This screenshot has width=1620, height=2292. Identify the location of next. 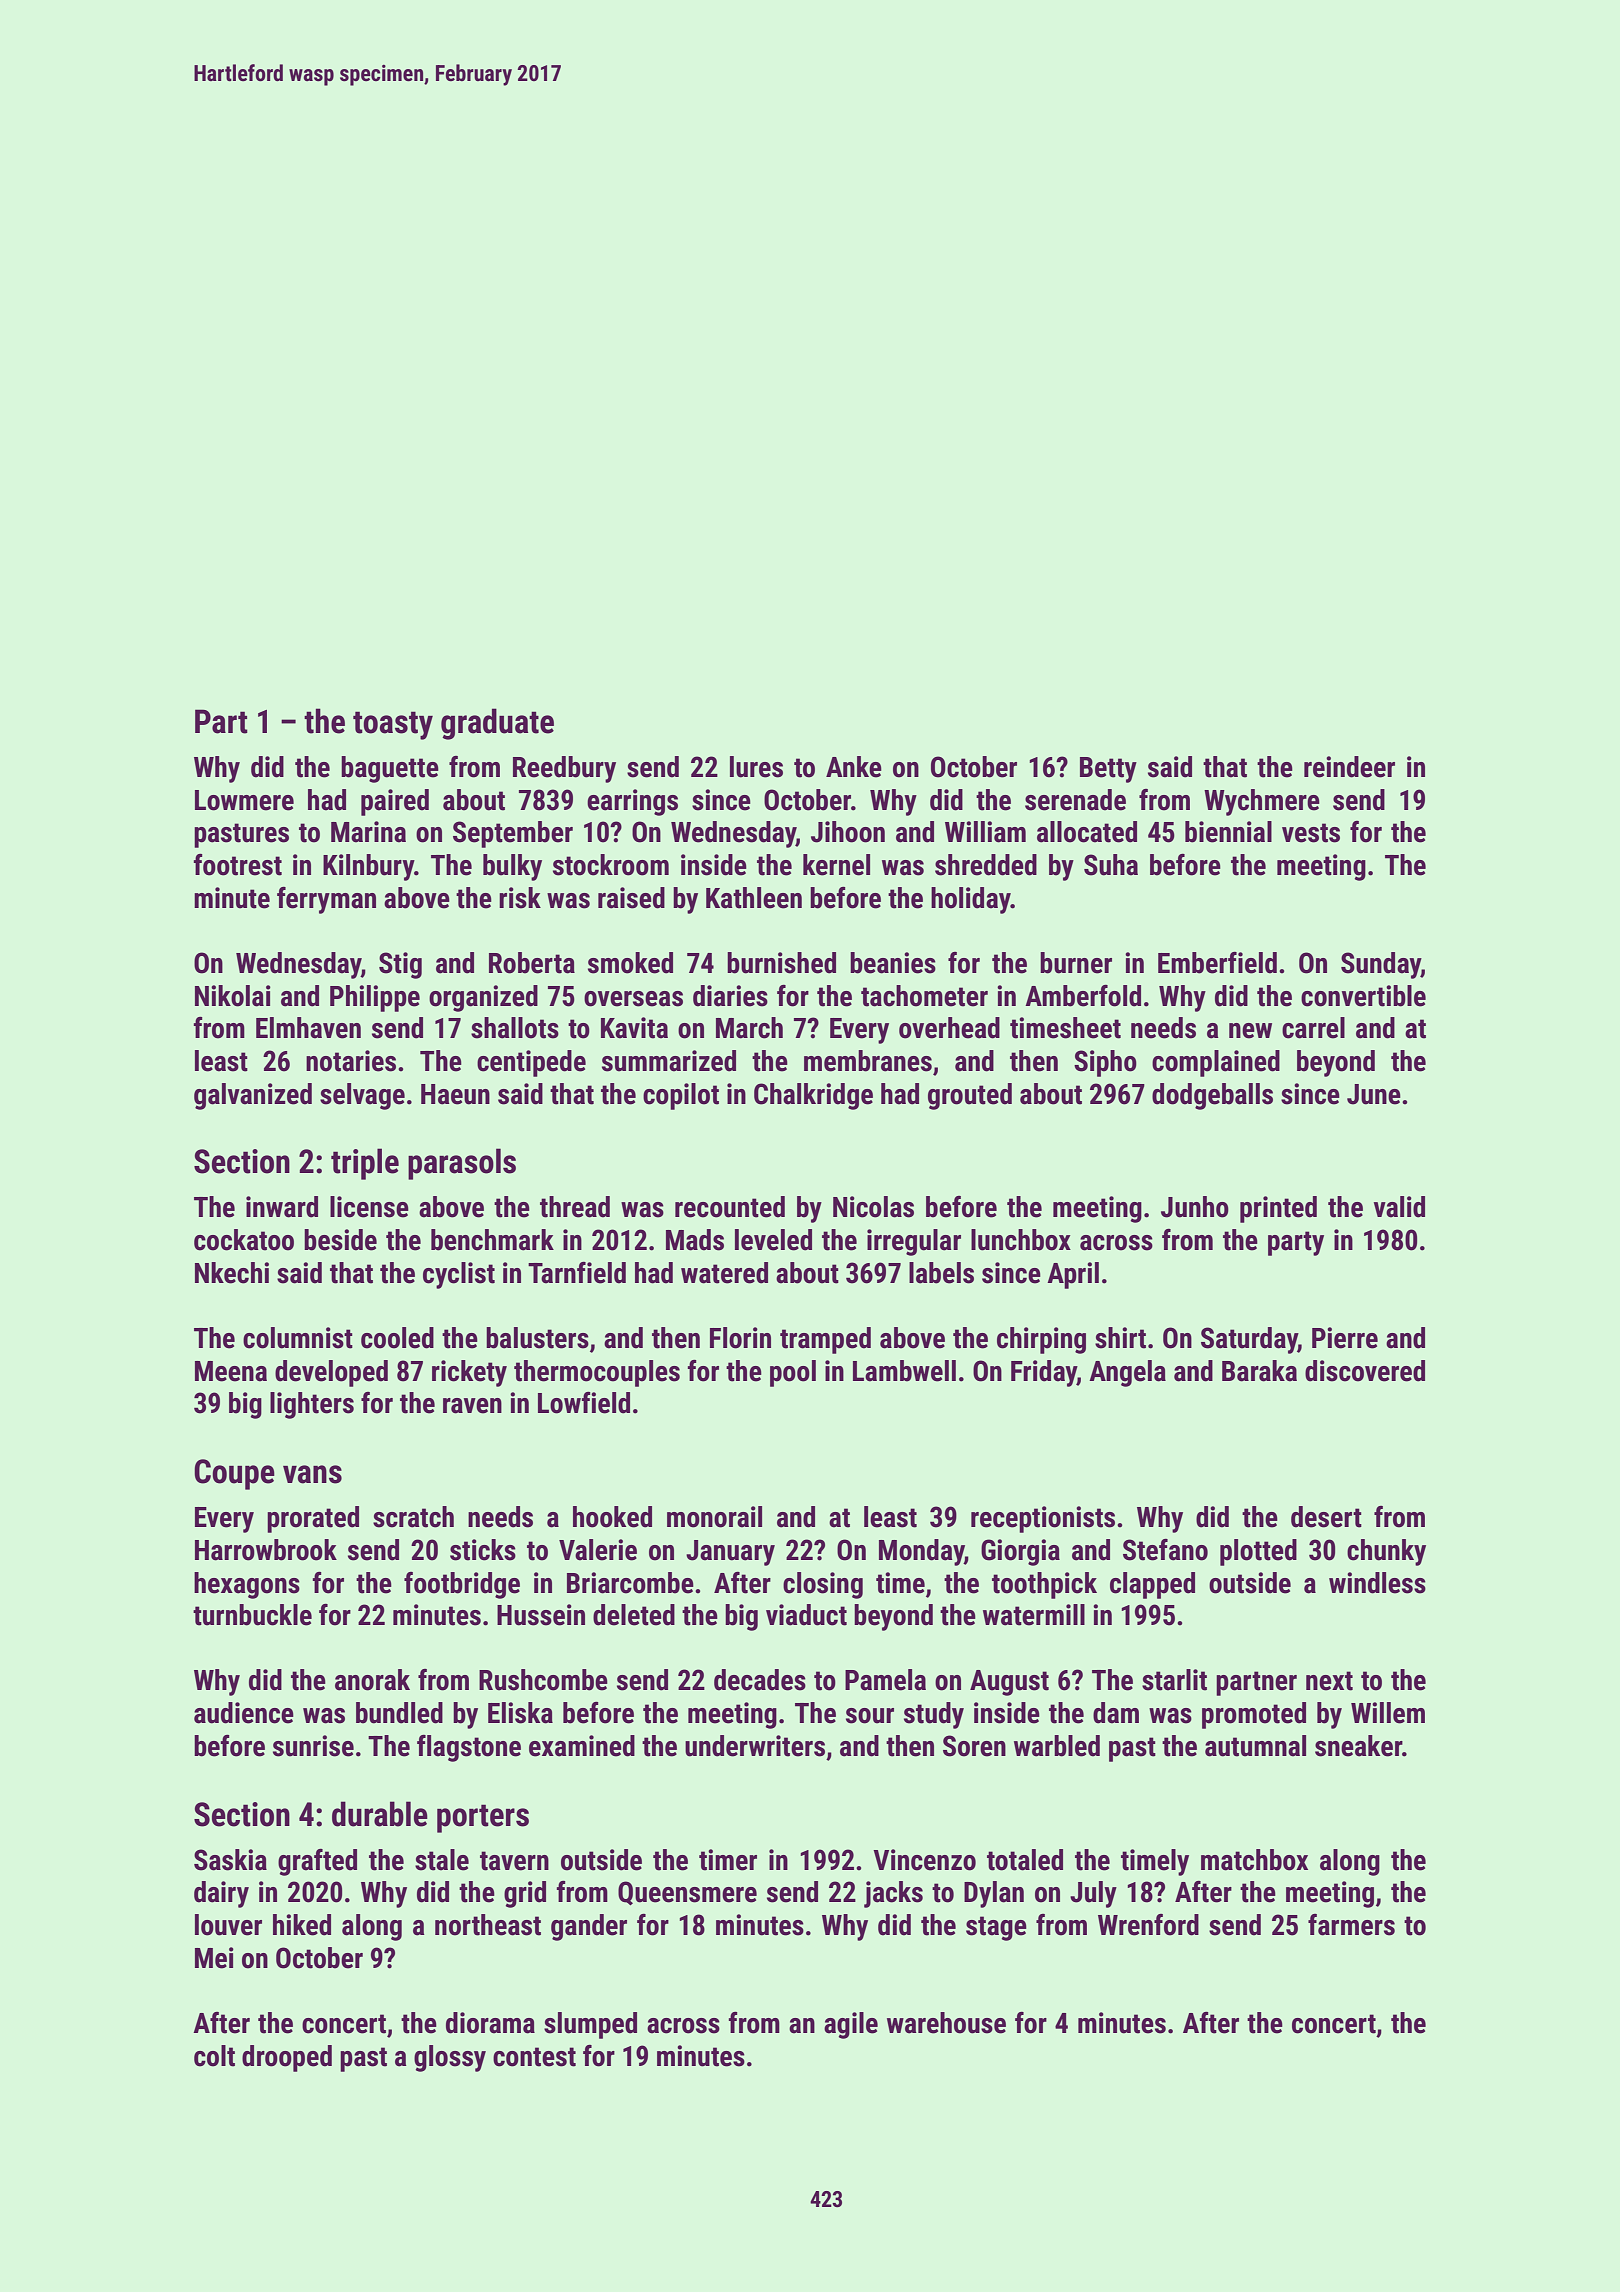
(1329, 1681).
